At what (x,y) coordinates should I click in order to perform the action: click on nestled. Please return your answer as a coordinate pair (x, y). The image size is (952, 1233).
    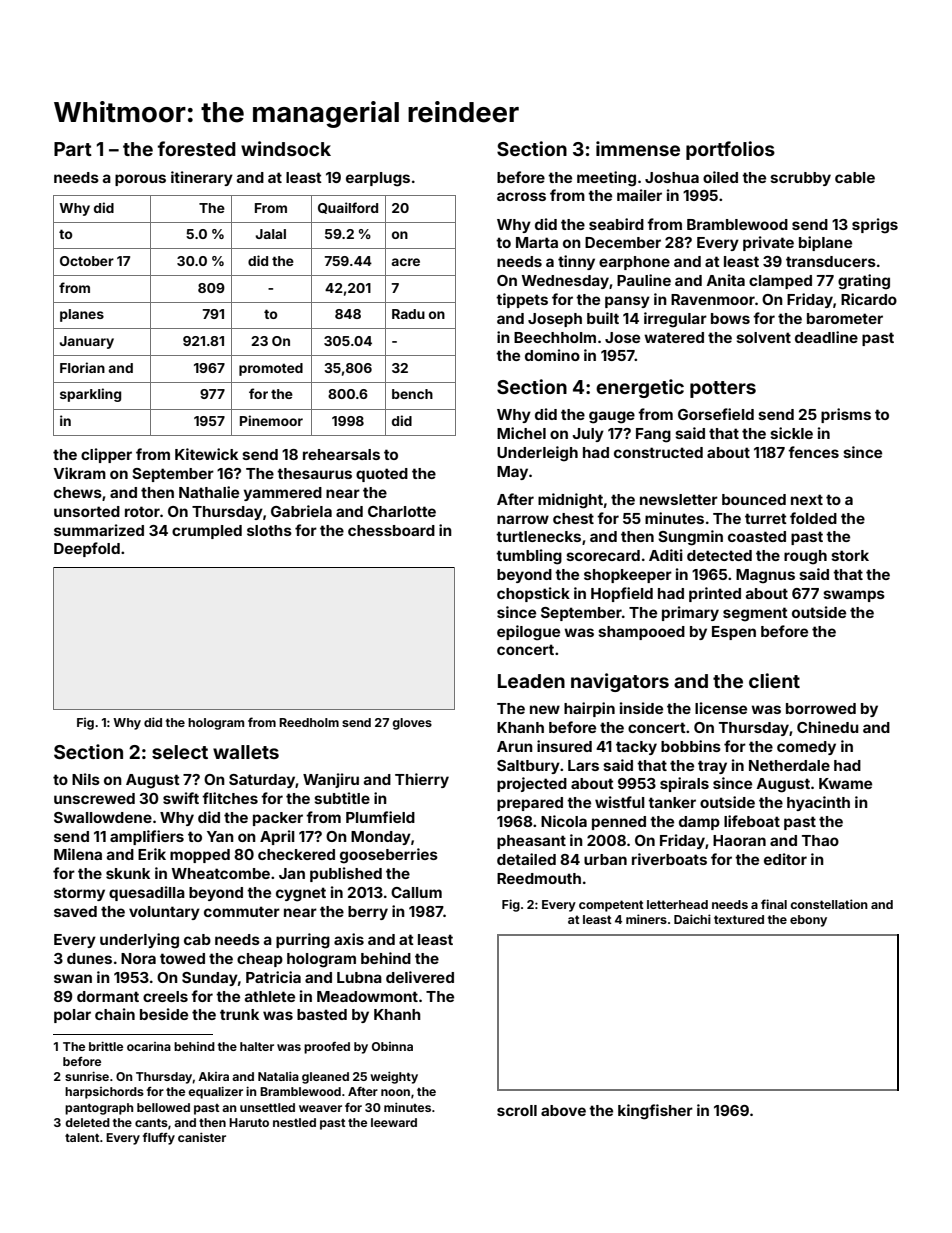
    Looking at the image, I should click on (294, 1122).
